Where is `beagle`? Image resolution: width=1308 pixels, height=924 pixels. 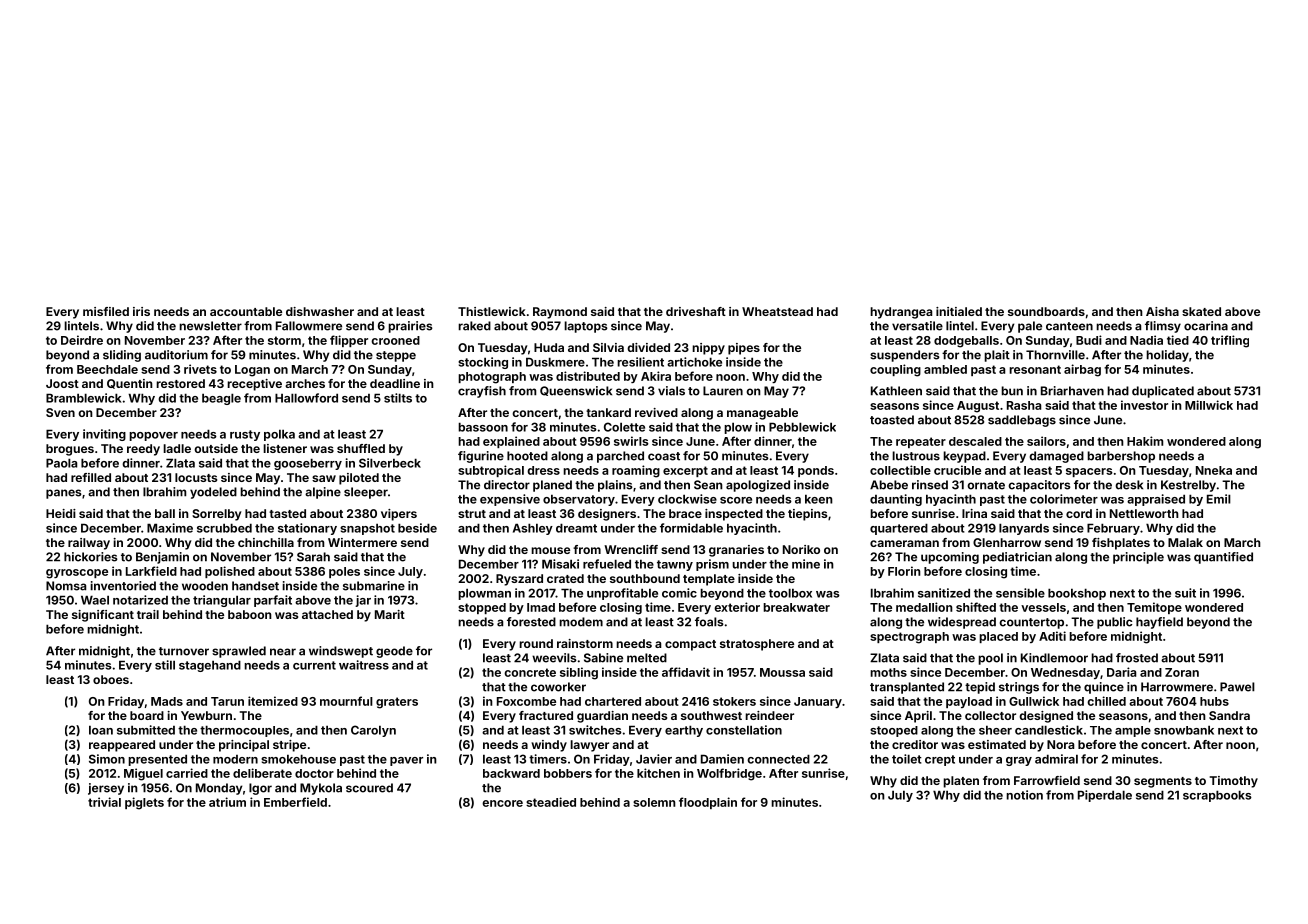 beagle is located at coordinates (221, 399).
